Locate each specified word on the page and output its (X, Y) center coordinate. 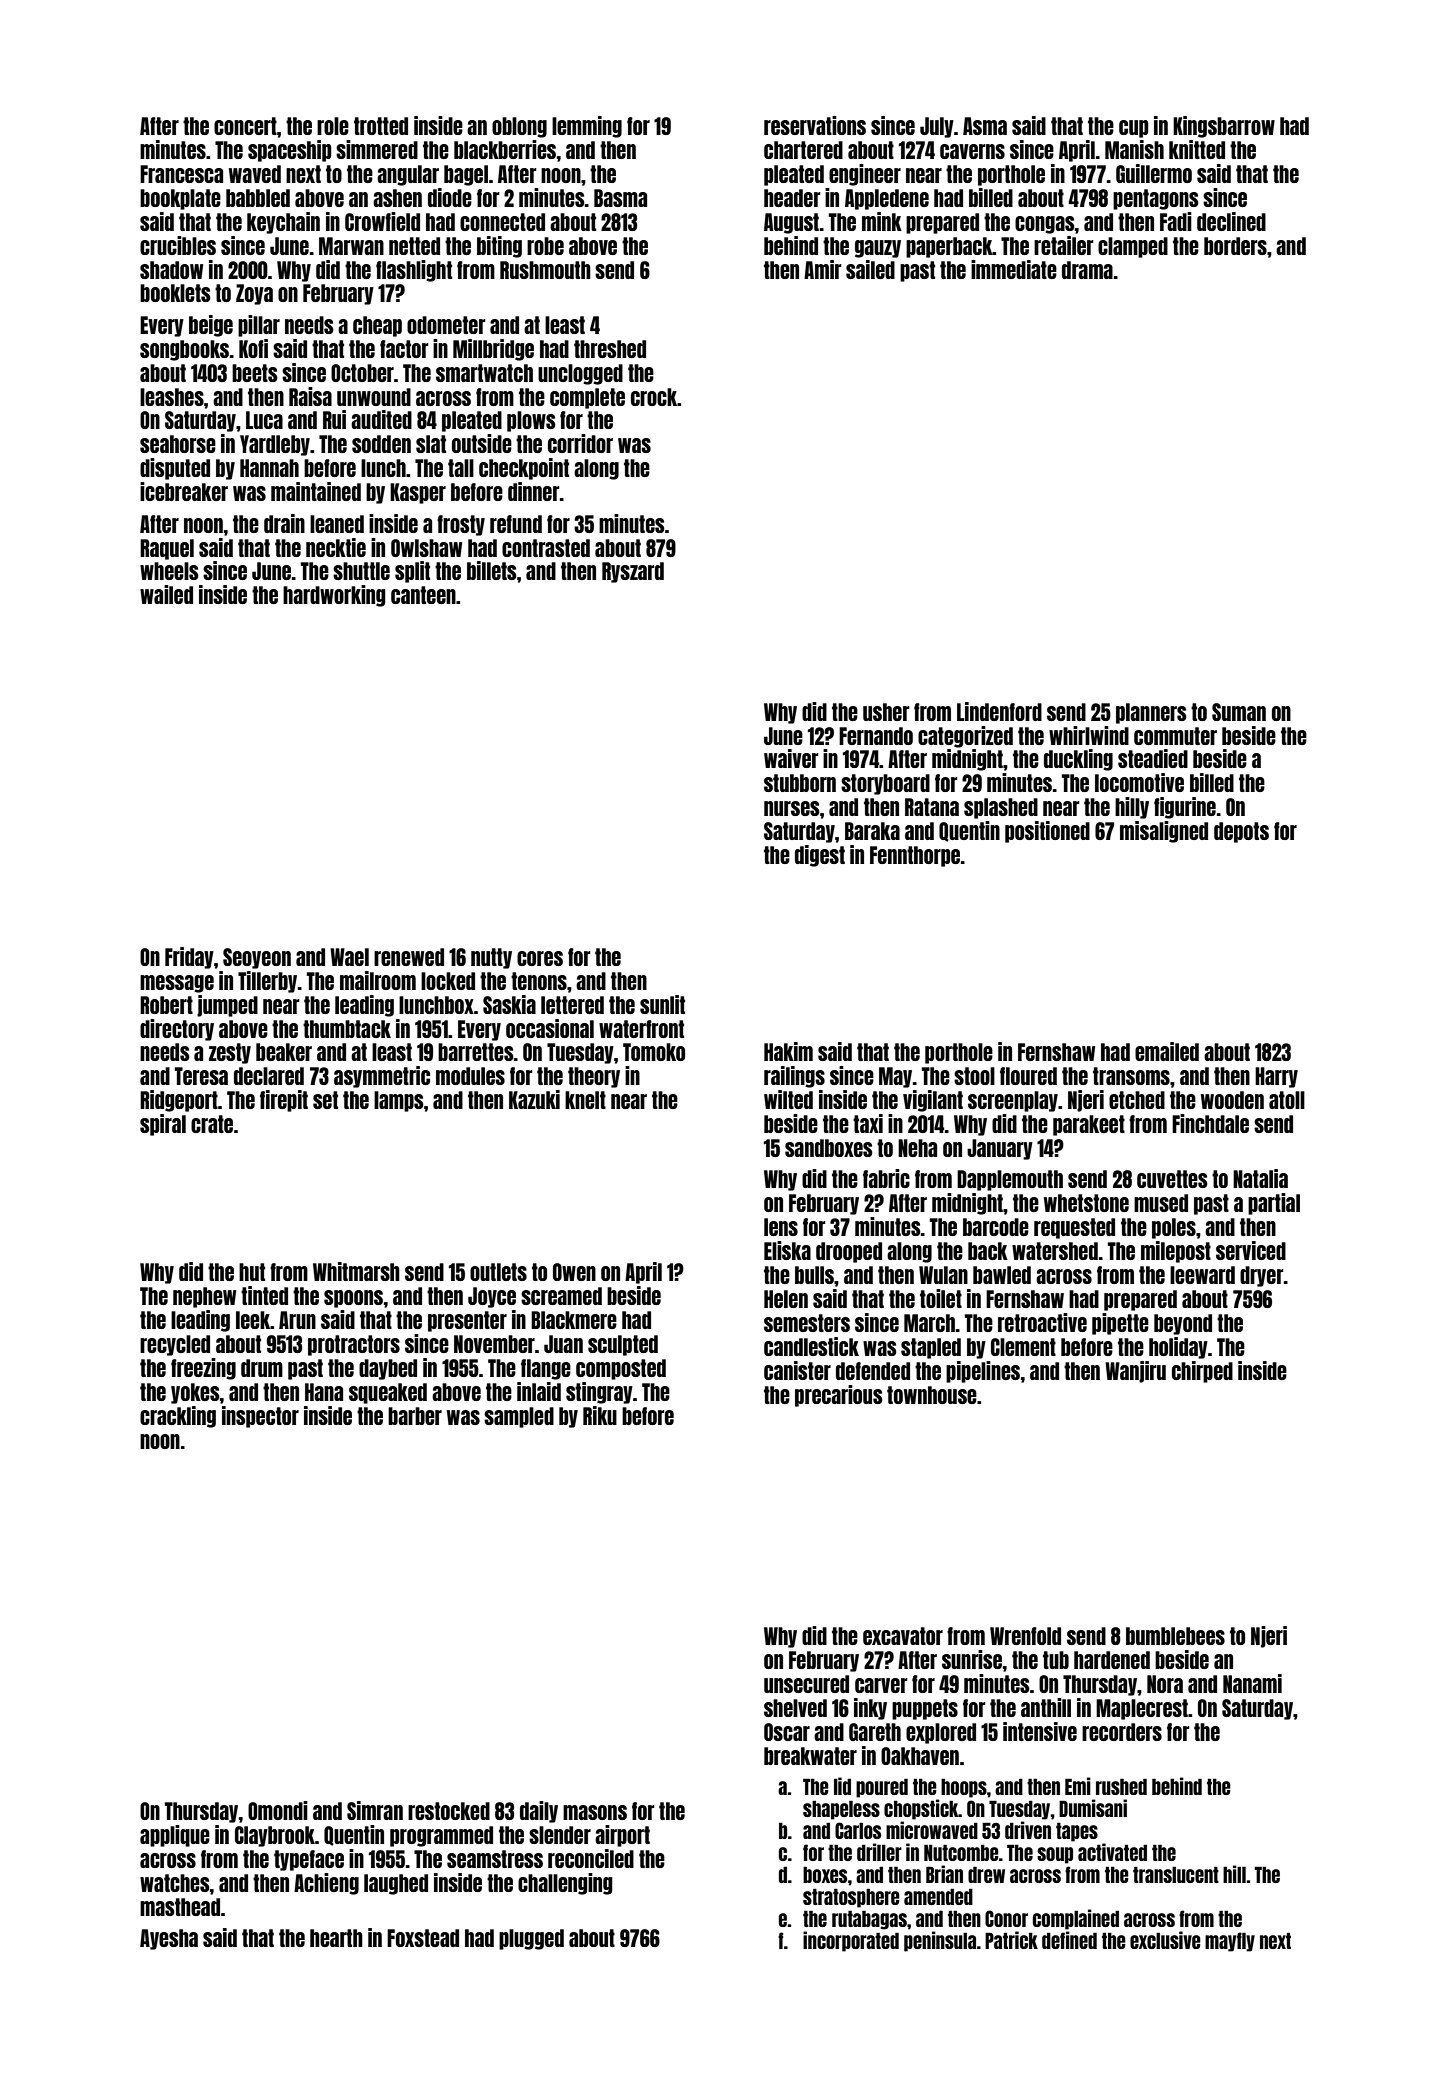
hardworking (334, 596)
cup (1133, 129)
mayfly (1230, 1942)
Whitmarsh (356, 1271)
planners (1151, 713)
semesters (807, 1323)
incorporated (851, 1941)
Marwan (351, 246)
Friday (189, 958)
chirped (1202, 1372)
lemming (587, 127)
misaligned (1164, 832)
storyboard (885, 784)
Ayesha (169, 1939)
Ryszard (633, 572)
